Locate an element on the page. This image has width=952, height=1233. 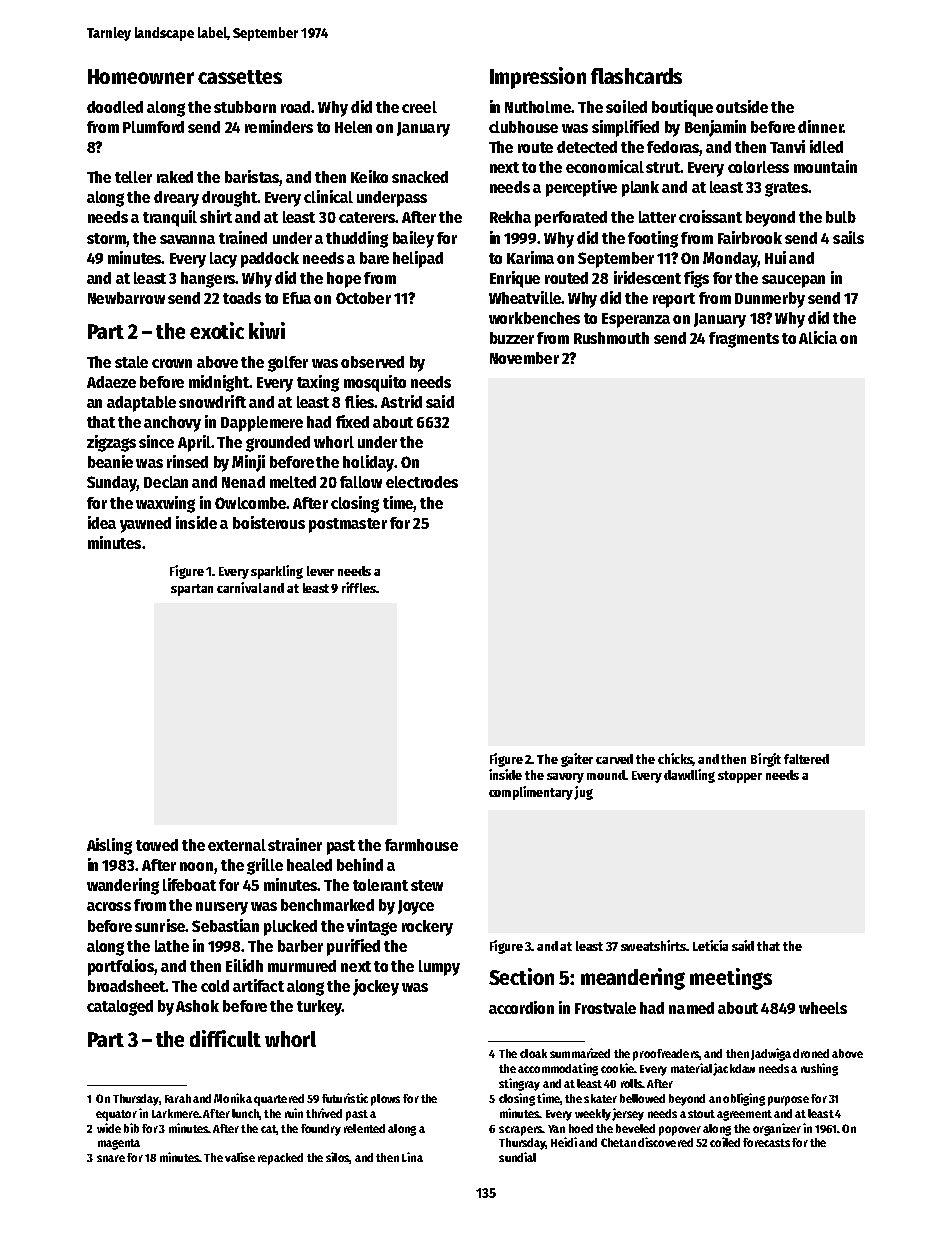
Impression is located at coordinates (538, 78).
